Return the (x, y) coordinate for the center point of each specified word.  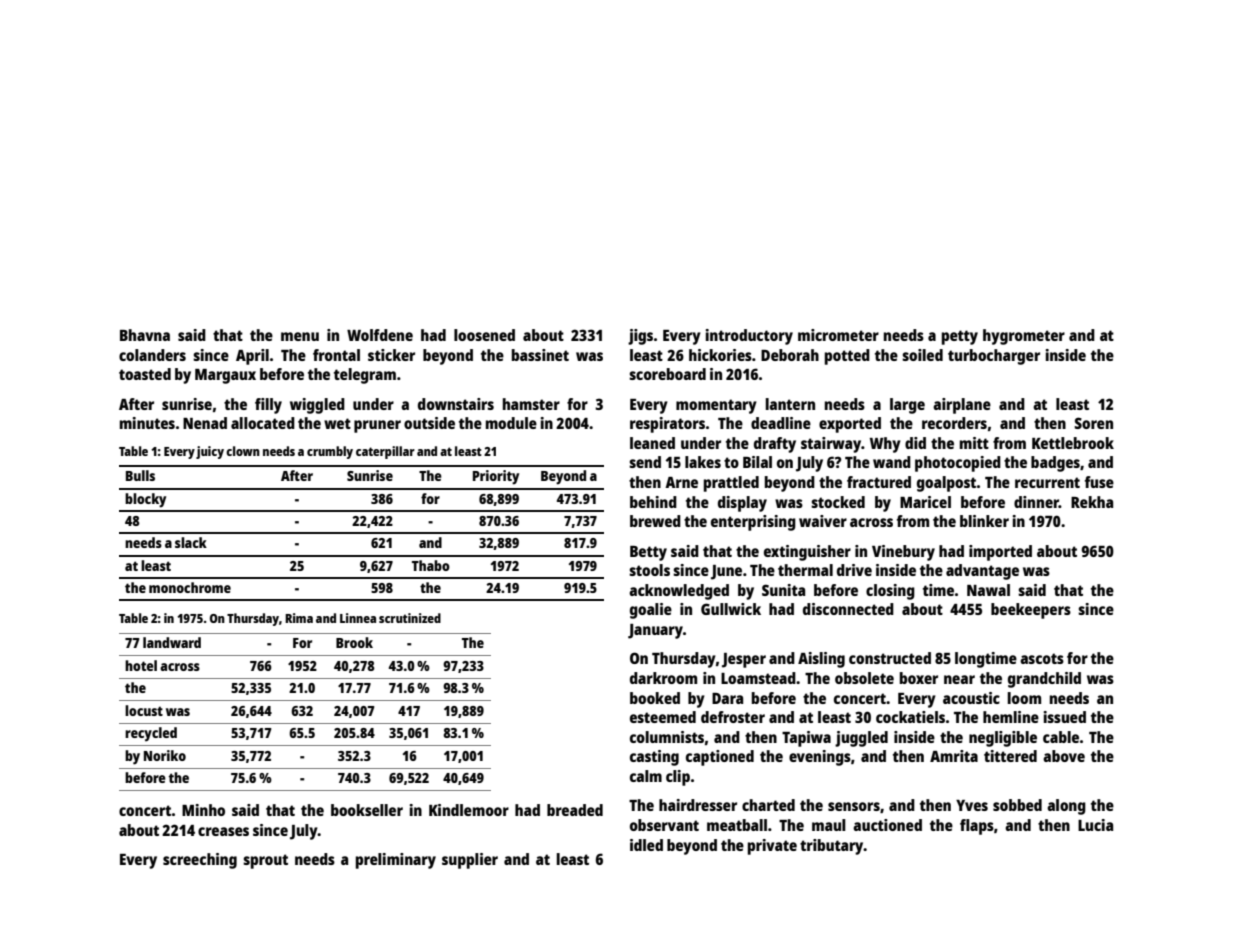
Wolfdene (380, 335)
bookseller (367, 810)
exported (850, 425)
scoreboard (667, 374)
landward (172, 642)
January (655, 631)
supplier (470, 861)
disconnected (848, 609)
